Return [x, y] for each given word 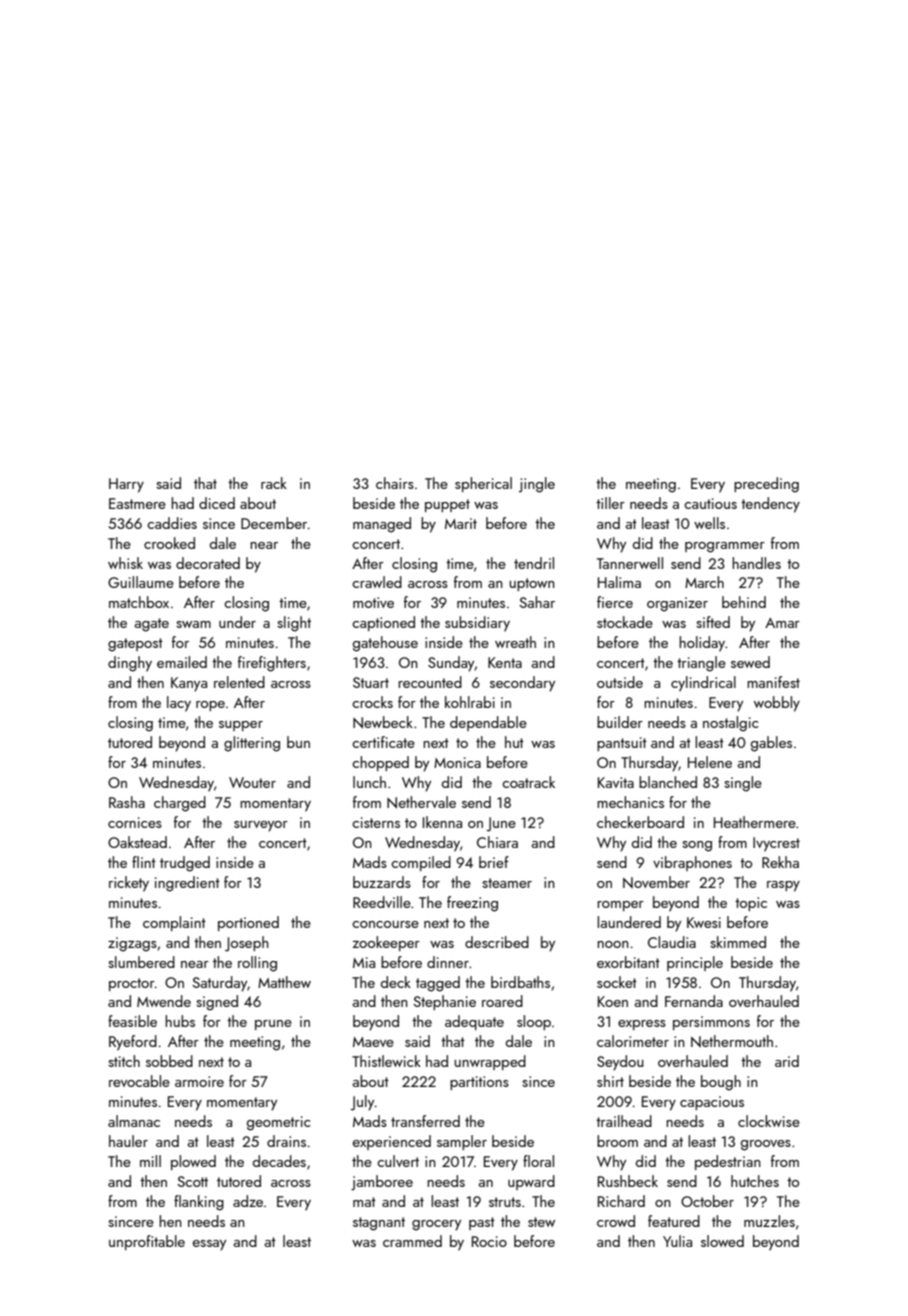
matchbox [139, 602]
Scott [192, 1181]
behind [744, 602]
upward [531, 1182]
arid [787, 1061]
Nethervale [421, 802]
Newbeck [383, 722]
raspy [783, 886]
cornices [135, 822]
